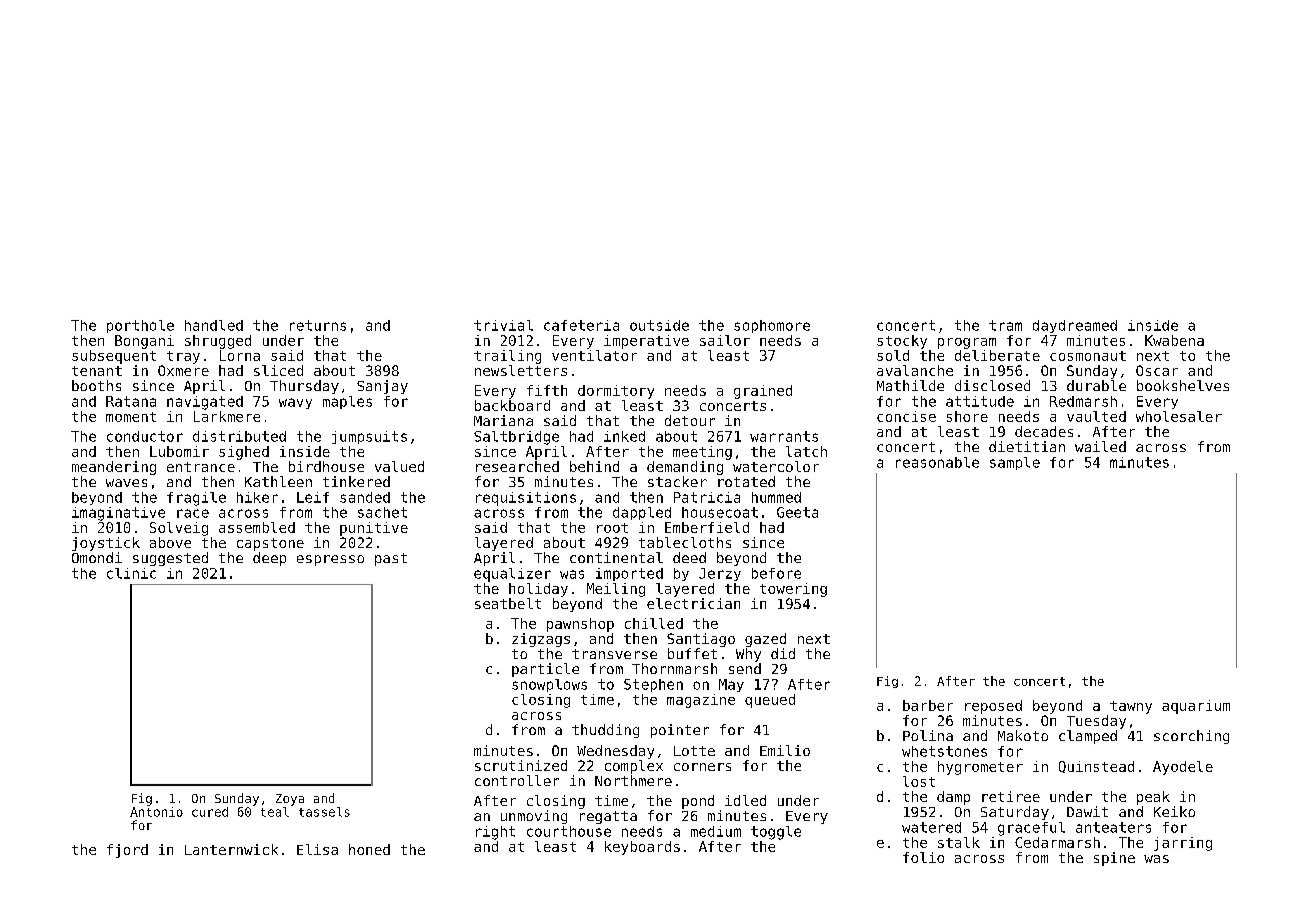 Image resolution: width=1308 pixels, height=924 pixels. Describe the element at coordinates (201, 467) in the image. I see `entrance` at that location.
